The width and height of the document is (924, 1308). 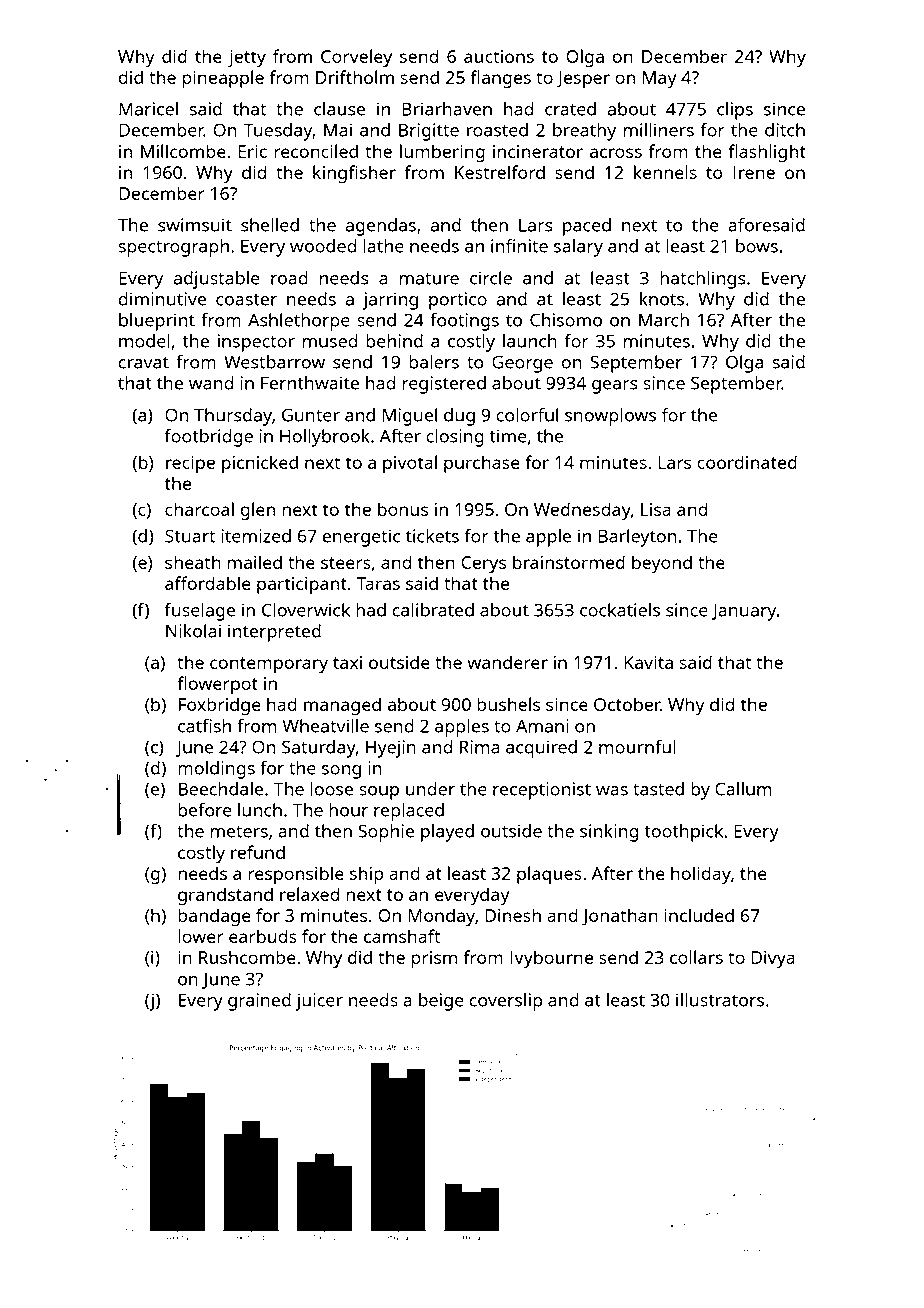 What do you see at coordinates (183, 151) in the document?
I see `Millcombe` at bounding box center [183, 151].
